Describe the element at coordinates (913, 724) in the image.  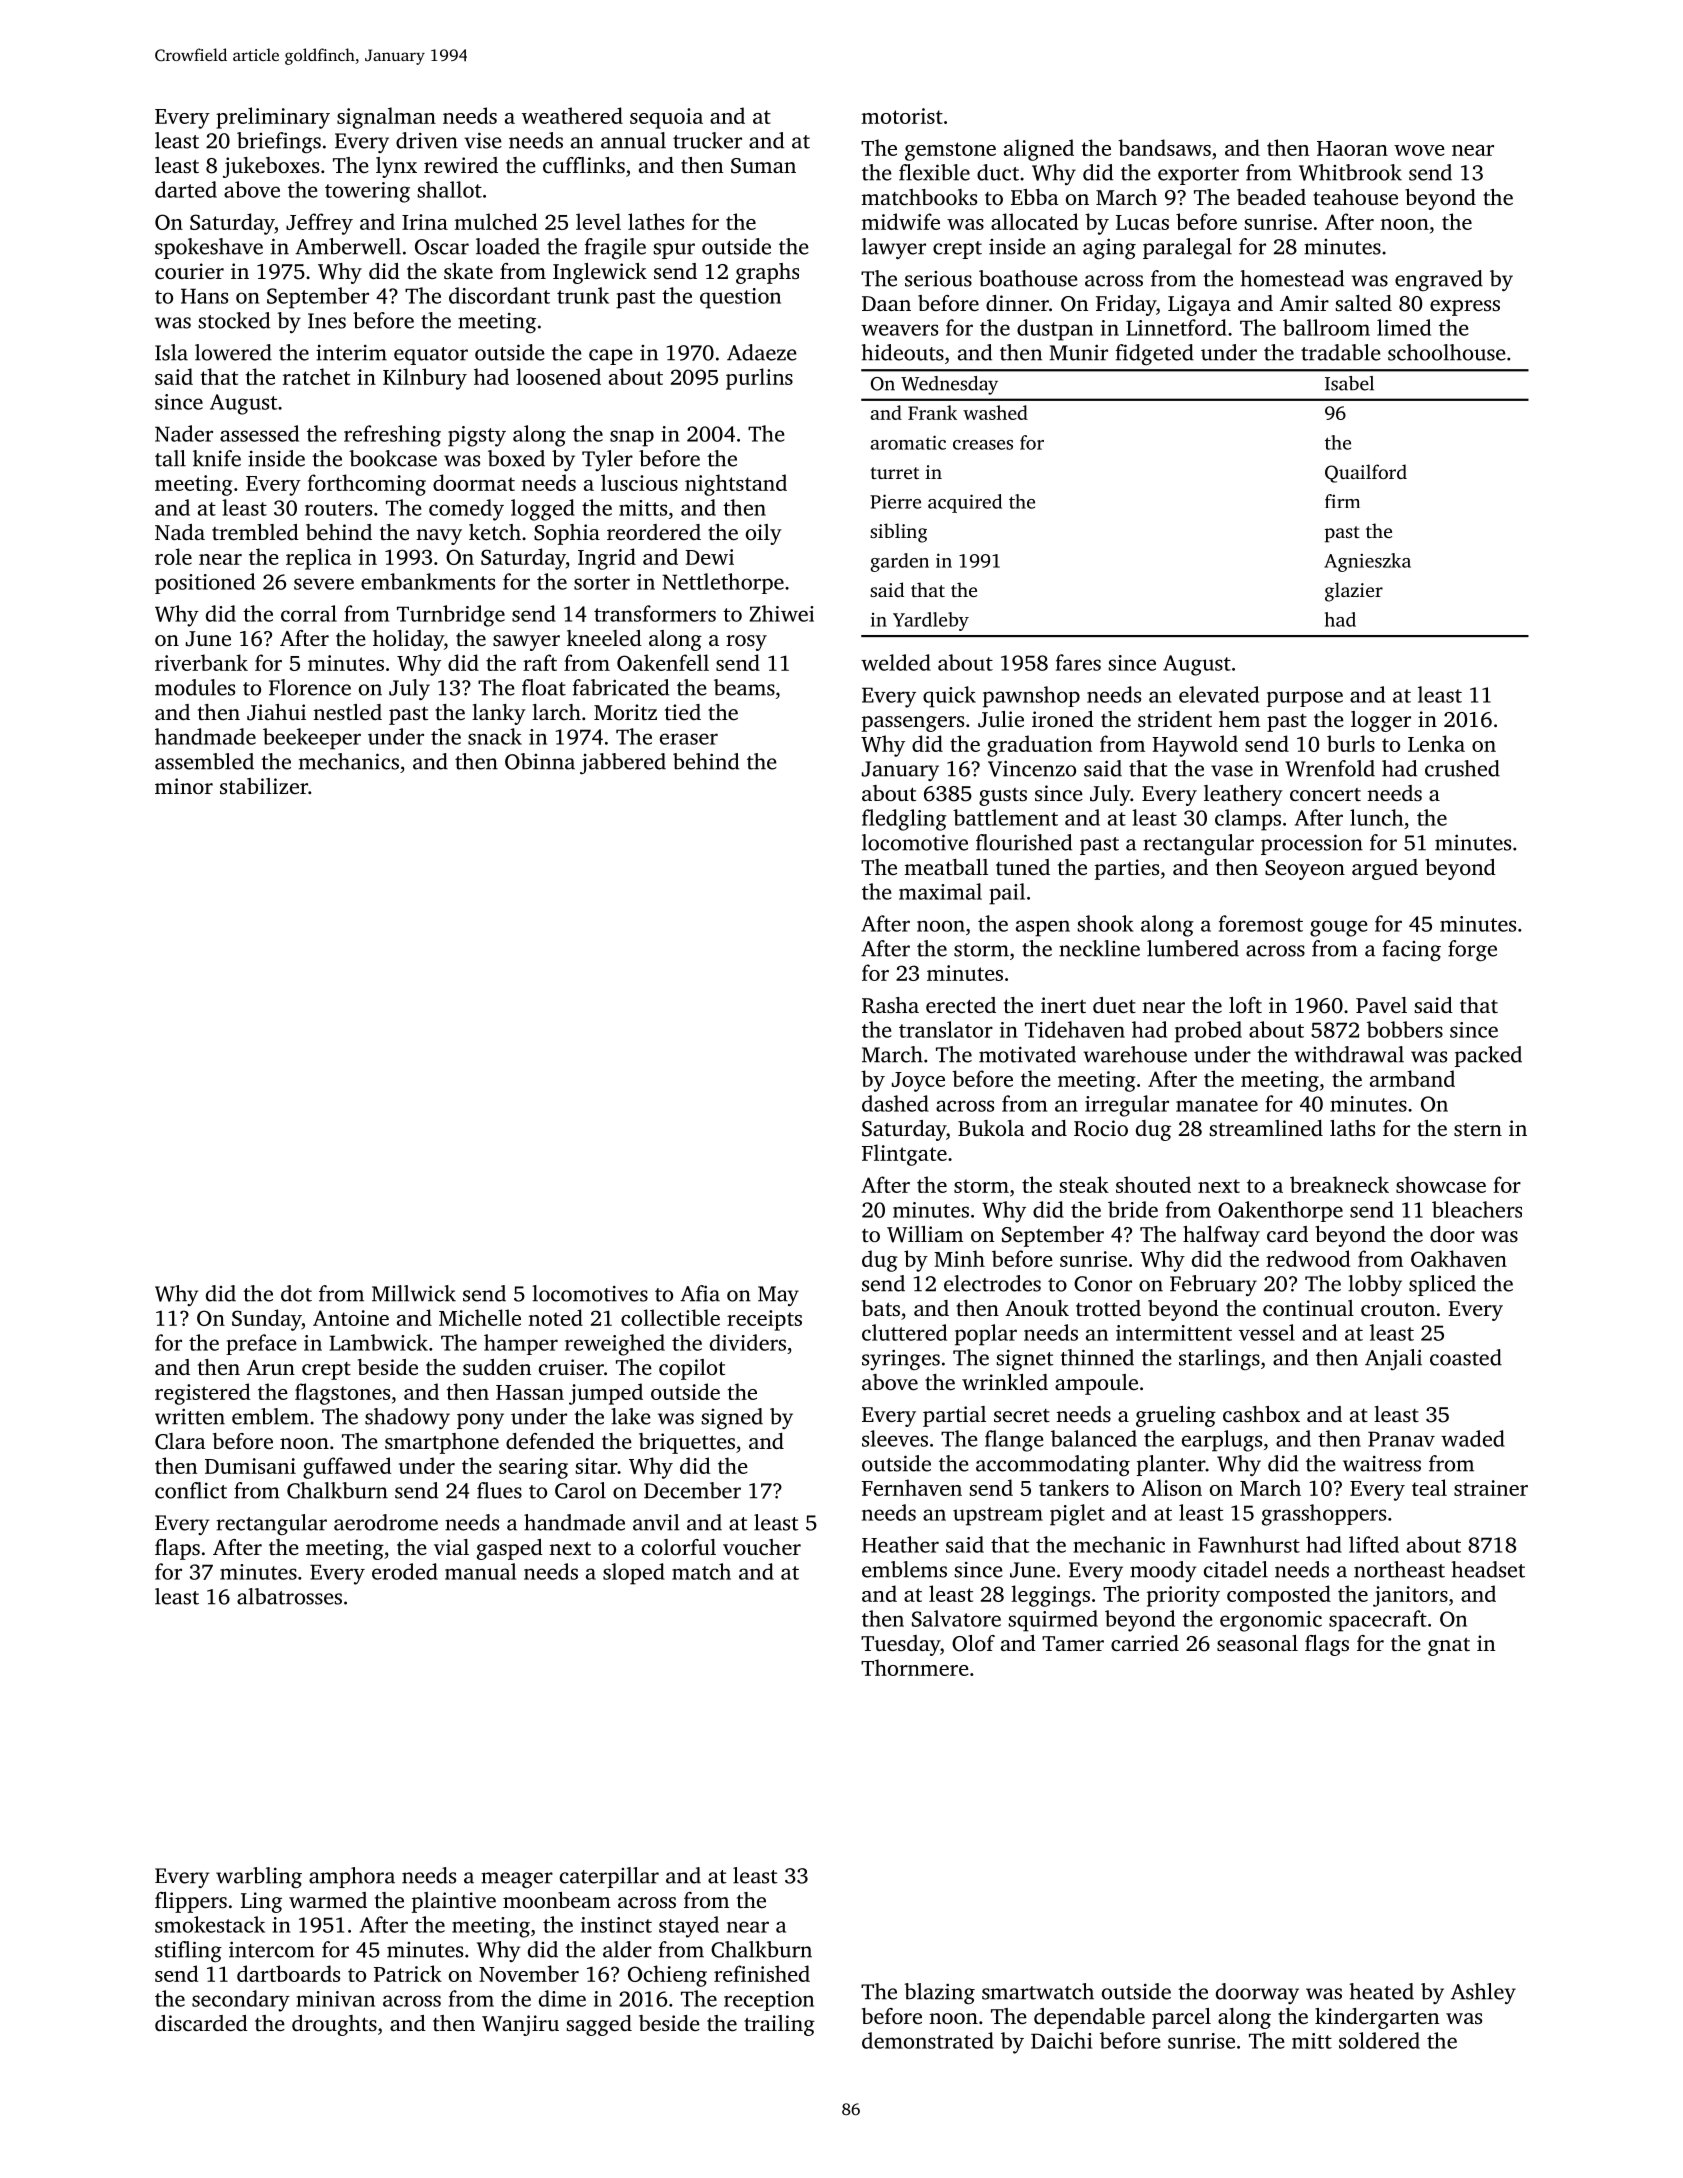
I see `passengers` at that location.
